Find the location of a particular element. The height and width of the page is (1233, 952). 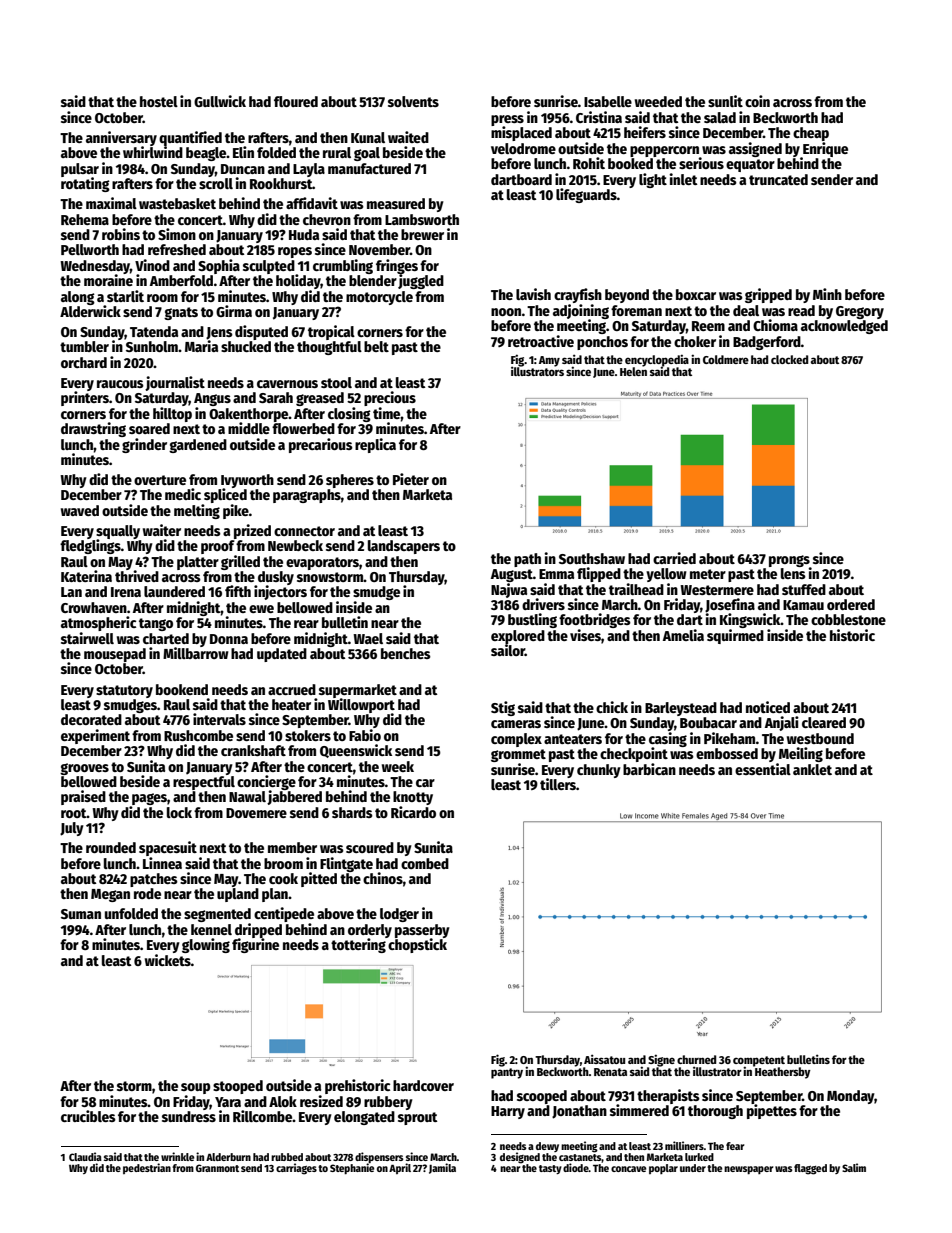

noticed is located at coordinates (768, 707).
